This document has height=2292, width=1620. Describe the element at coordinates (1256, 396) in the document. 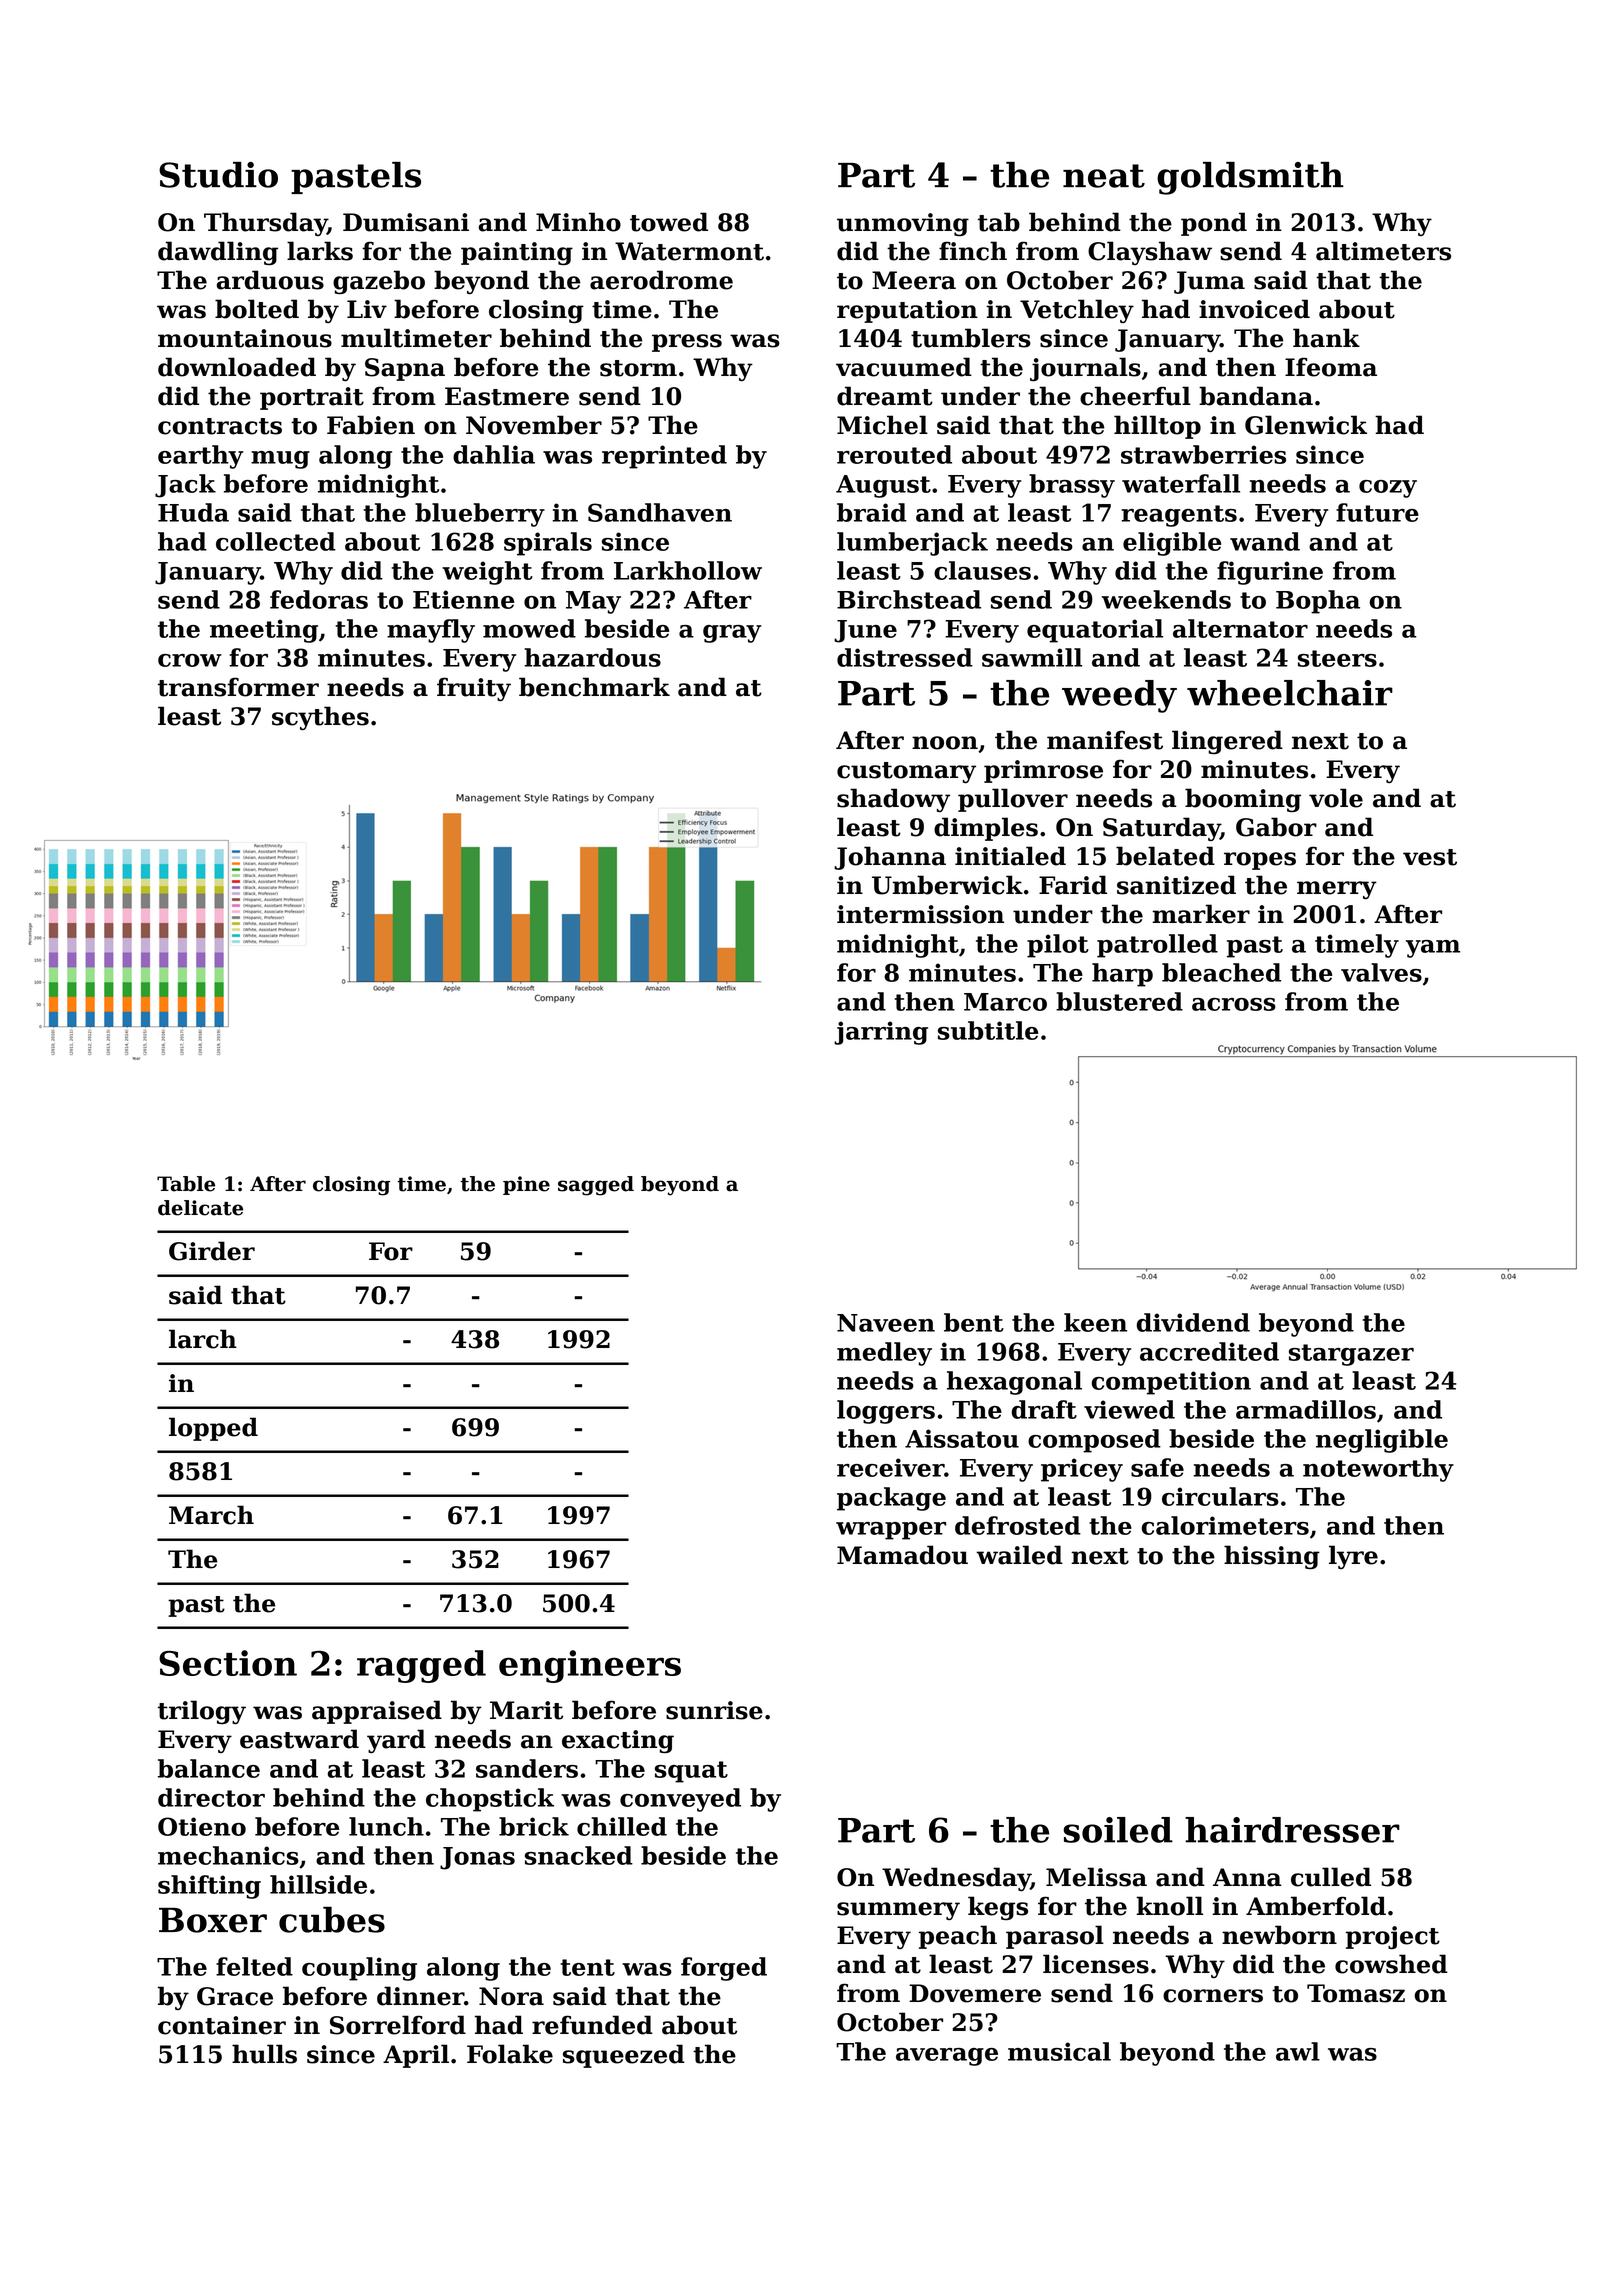

I see `bandana` at that location.
